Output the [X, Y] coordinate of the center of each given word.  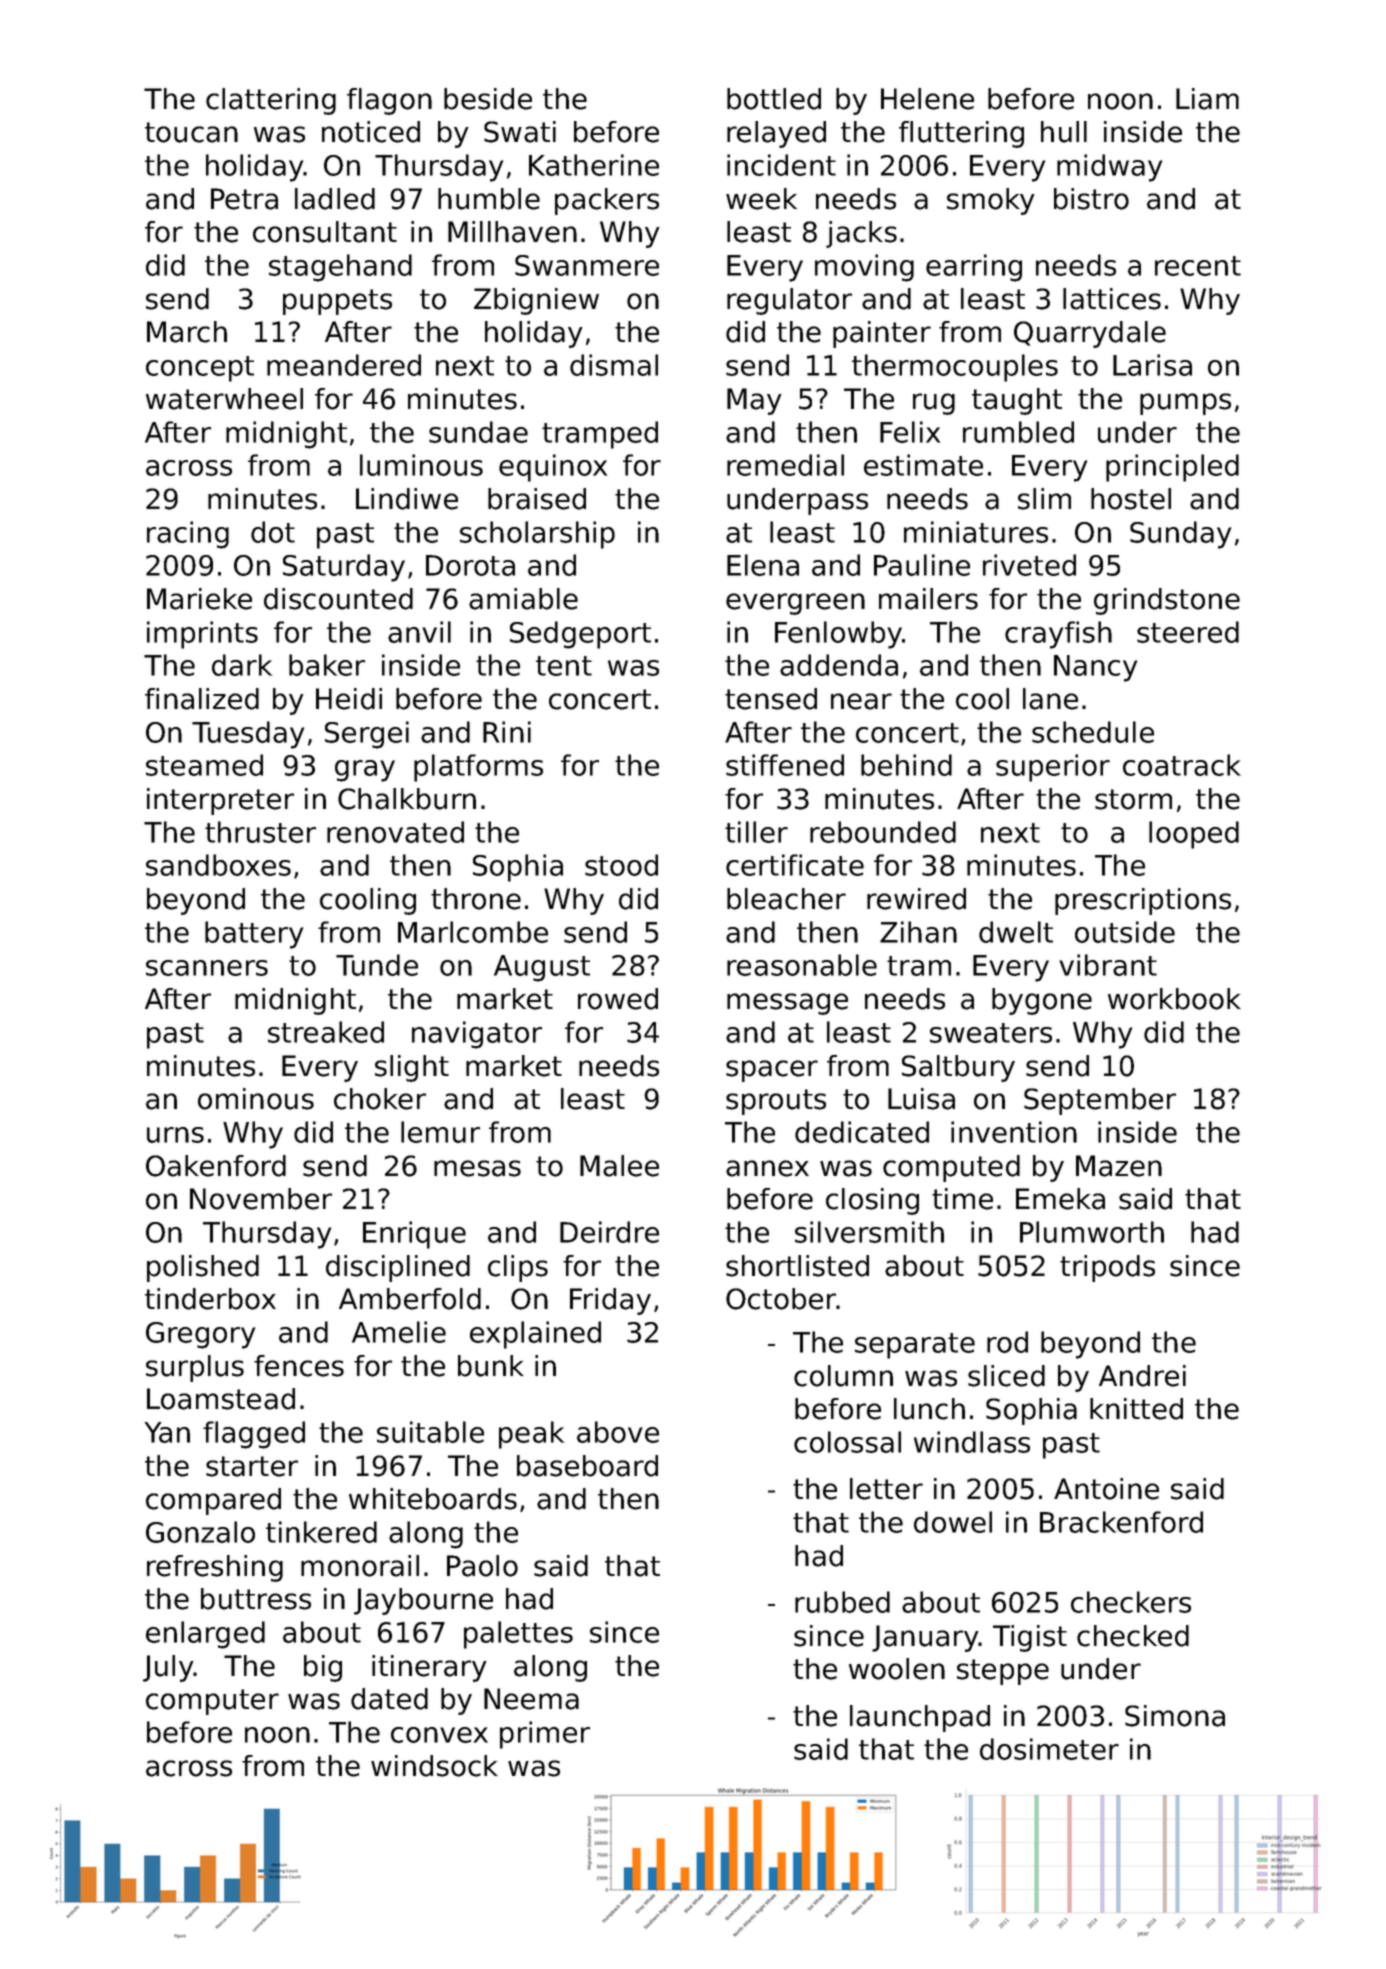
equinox [553, 468]
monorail [360, 1566]
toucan [191, 132]
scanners [207, 968]
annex [767, 1168]
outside [1125, 932]
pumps [1185, 404]
